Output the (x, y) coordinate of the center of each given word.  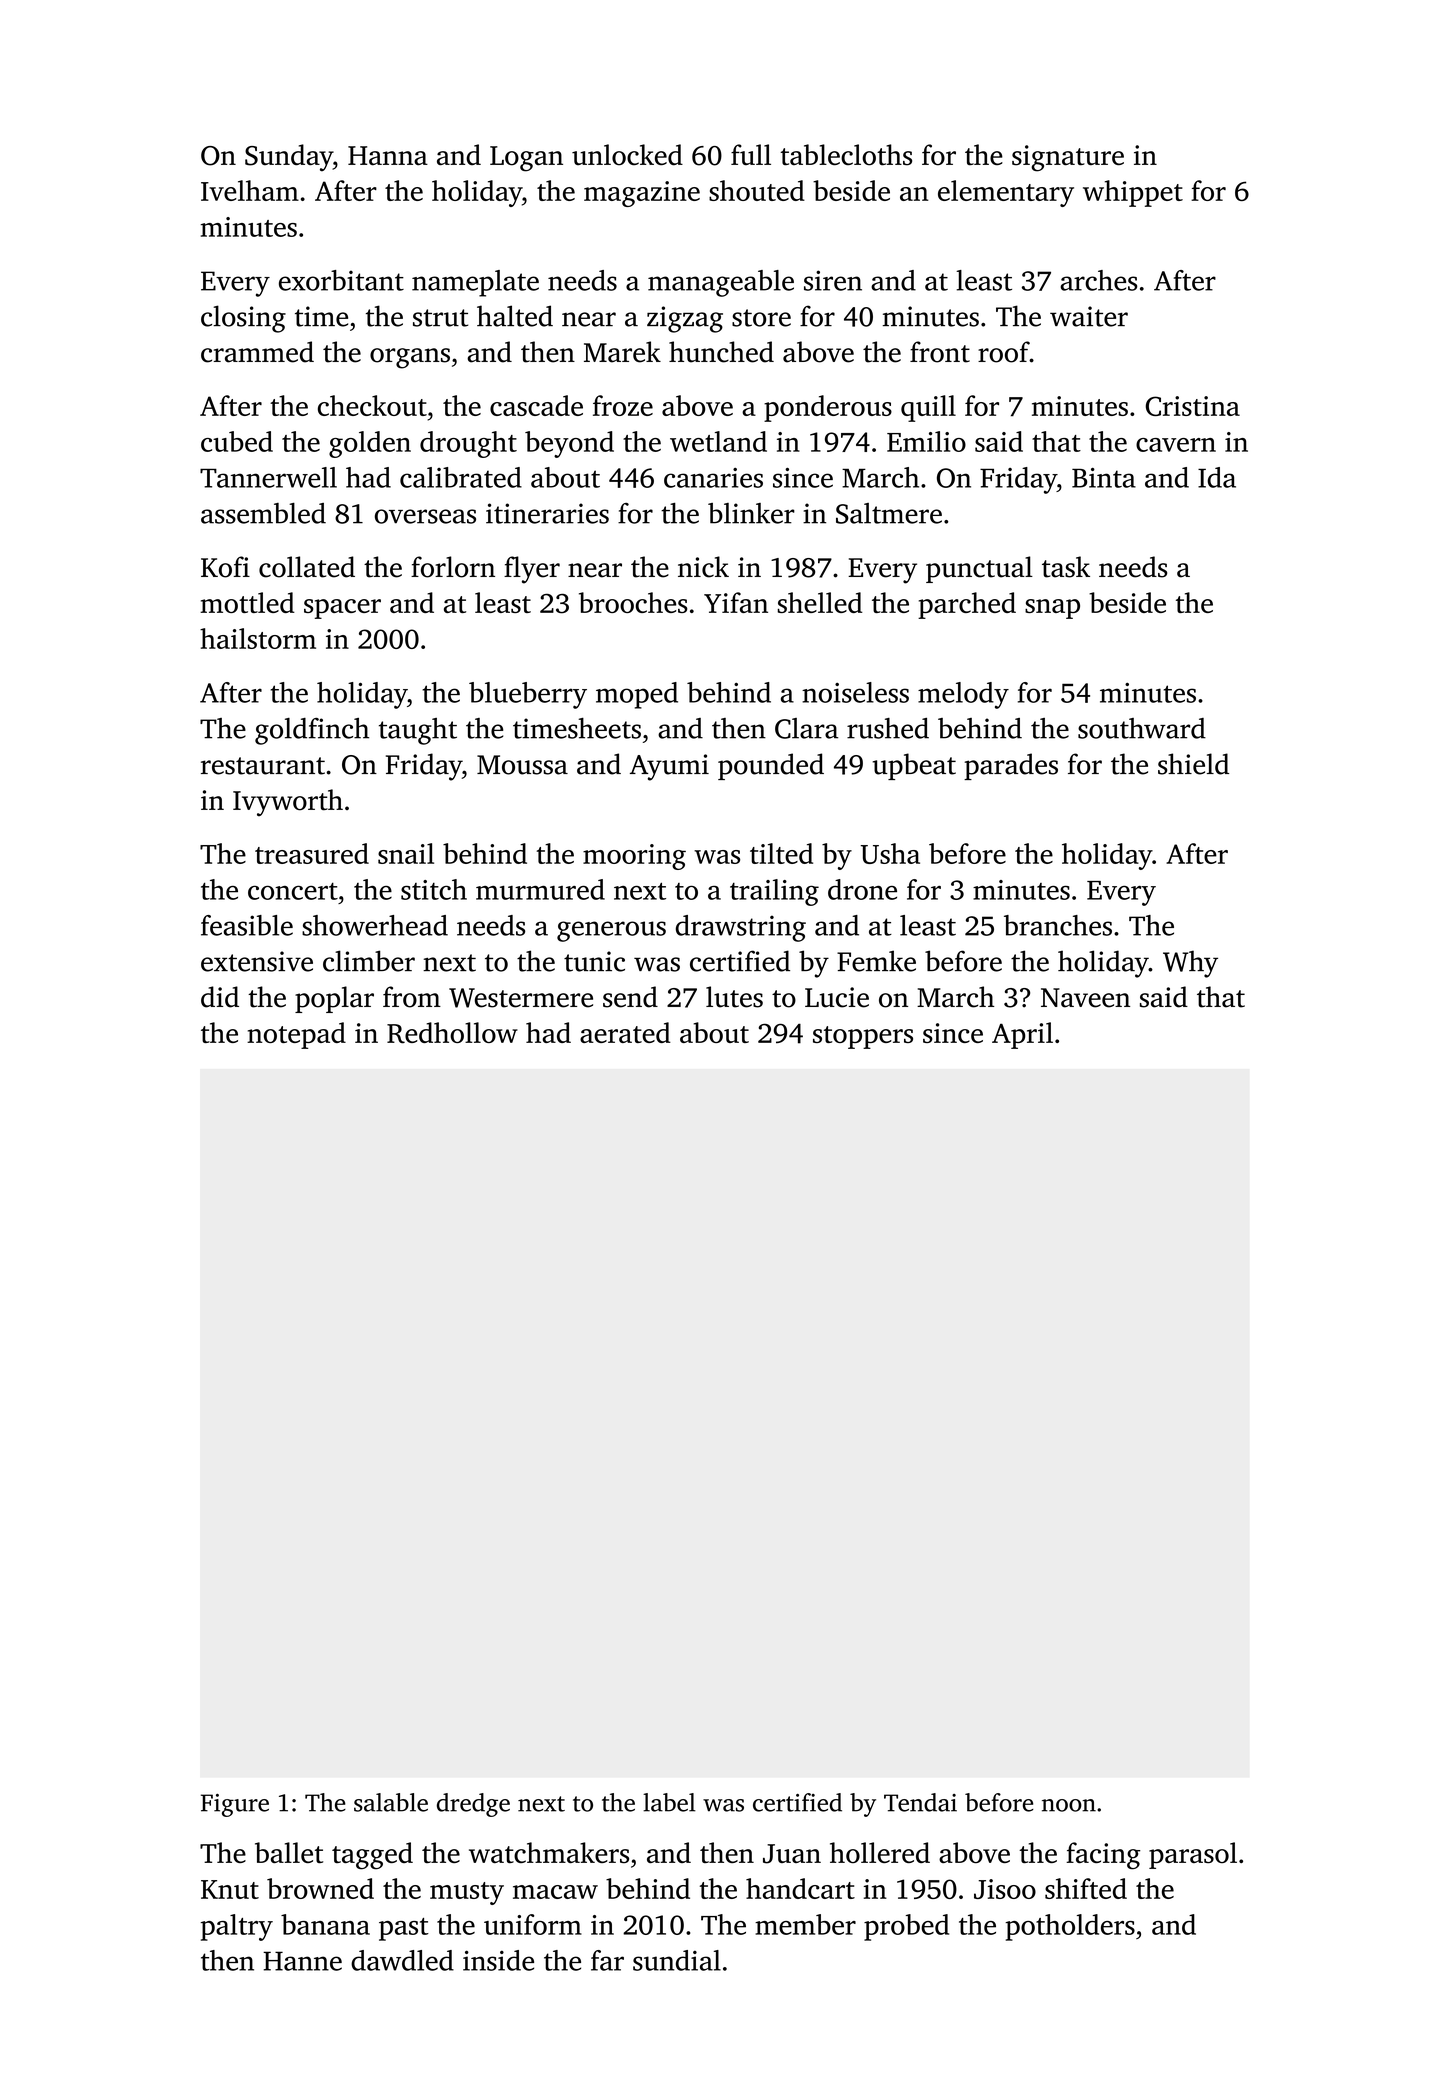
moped (637, 695)
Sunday (289, 158)
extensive (257, 961)
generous (611, 931)
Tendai (920, 1802)
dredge (473, 1805)
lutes (734, 997)
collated (307, 567)
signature (1068, 158)
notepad (296, 1035)
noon (1069, 1805)
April (1022, 1035)
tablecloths (846, 155)
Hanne (302, 1961)
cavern (1176, 445)
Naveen (1085, 998)
